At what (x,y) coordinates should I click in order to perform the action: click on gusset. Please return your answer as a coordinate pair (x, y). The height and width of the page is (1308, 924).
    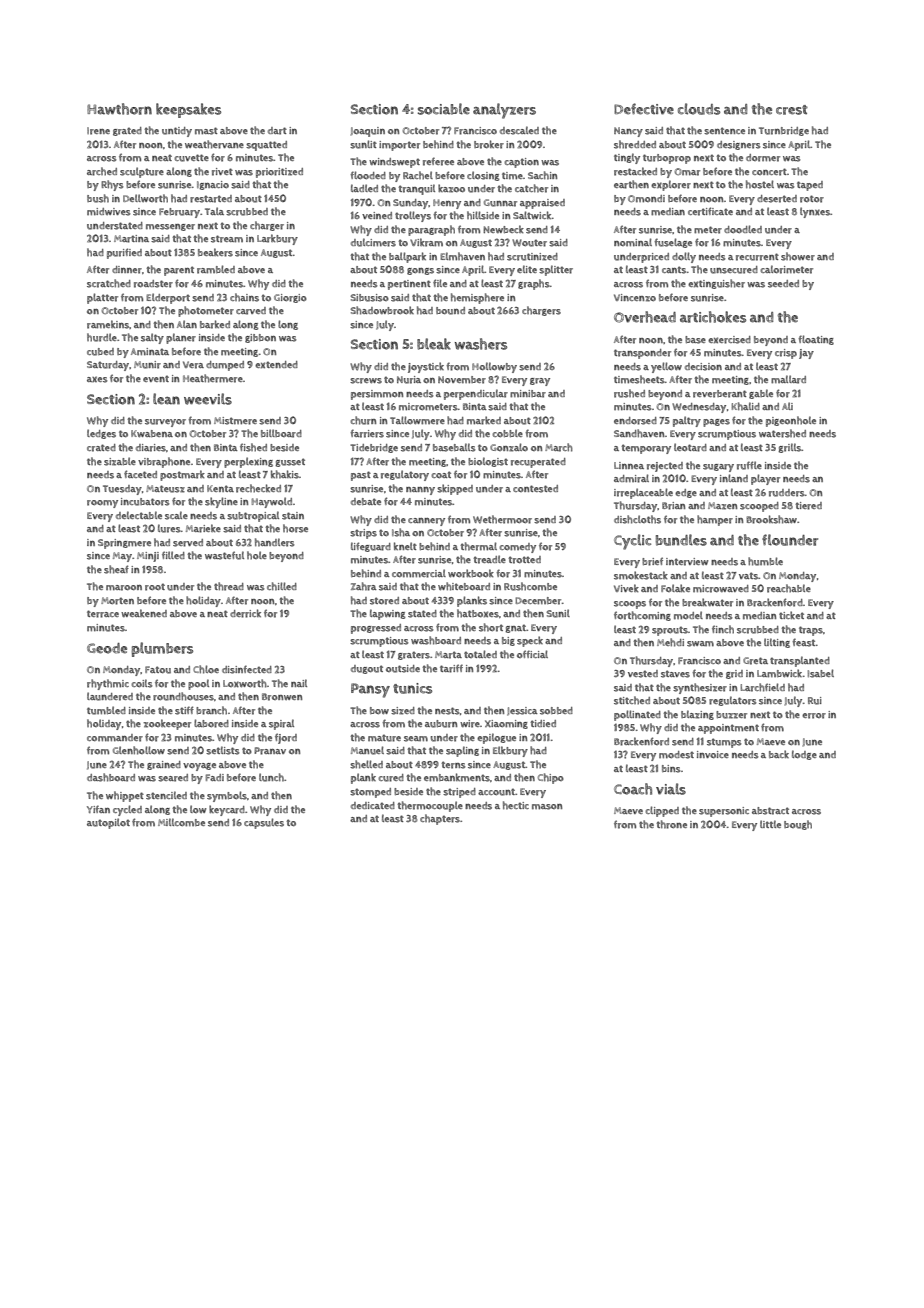
    Looking at the image, I should click on (290, 462).
